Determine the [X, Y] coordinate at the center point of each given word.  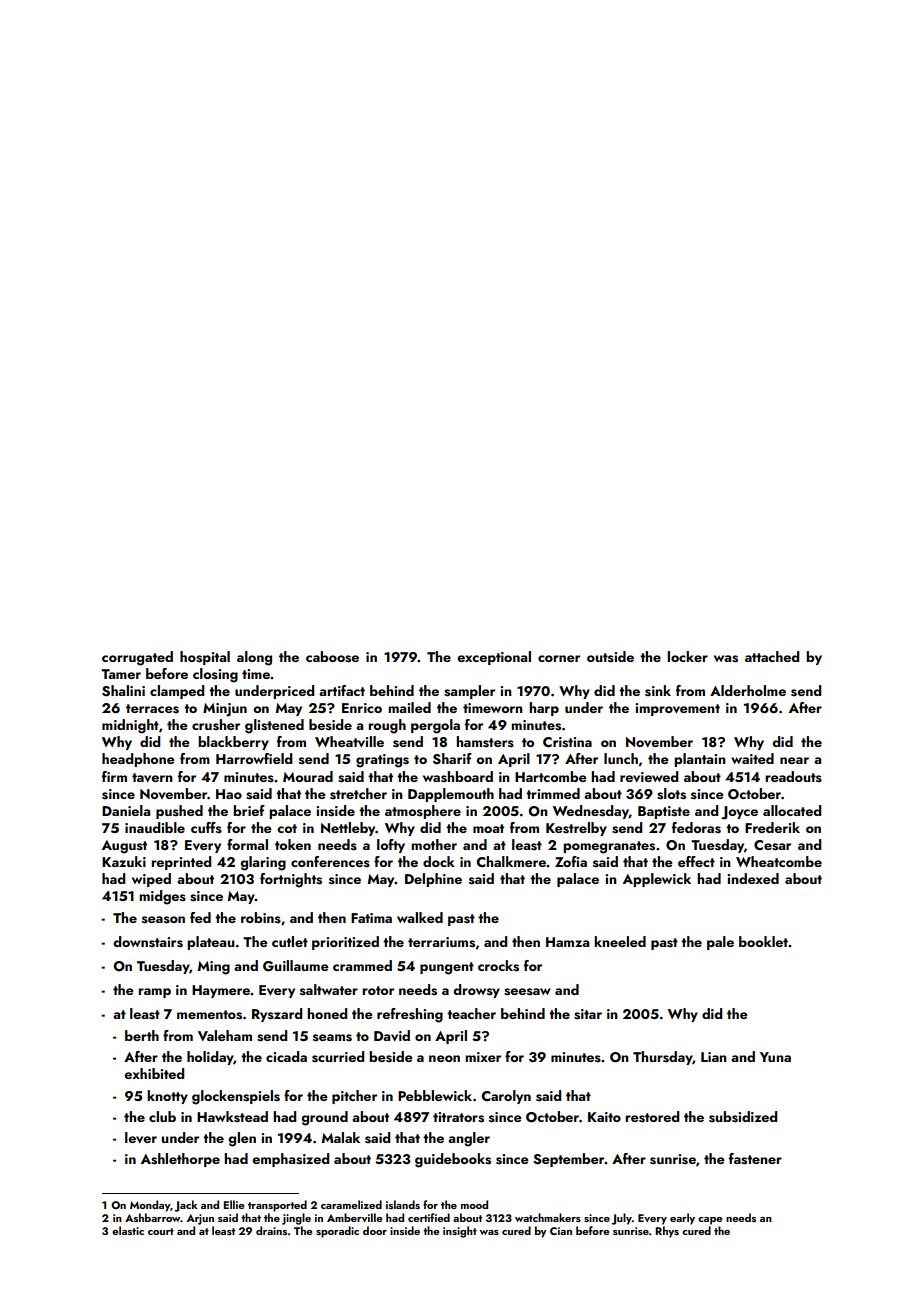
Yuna [775, 1057]
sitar [588, 1014]
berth [142, 1035]
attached [772, 656]
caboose [332, 657]
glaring [263, 863]
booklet [763, 941]
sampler [469, 692]
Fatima [371, 918]
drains [271, 1230]
